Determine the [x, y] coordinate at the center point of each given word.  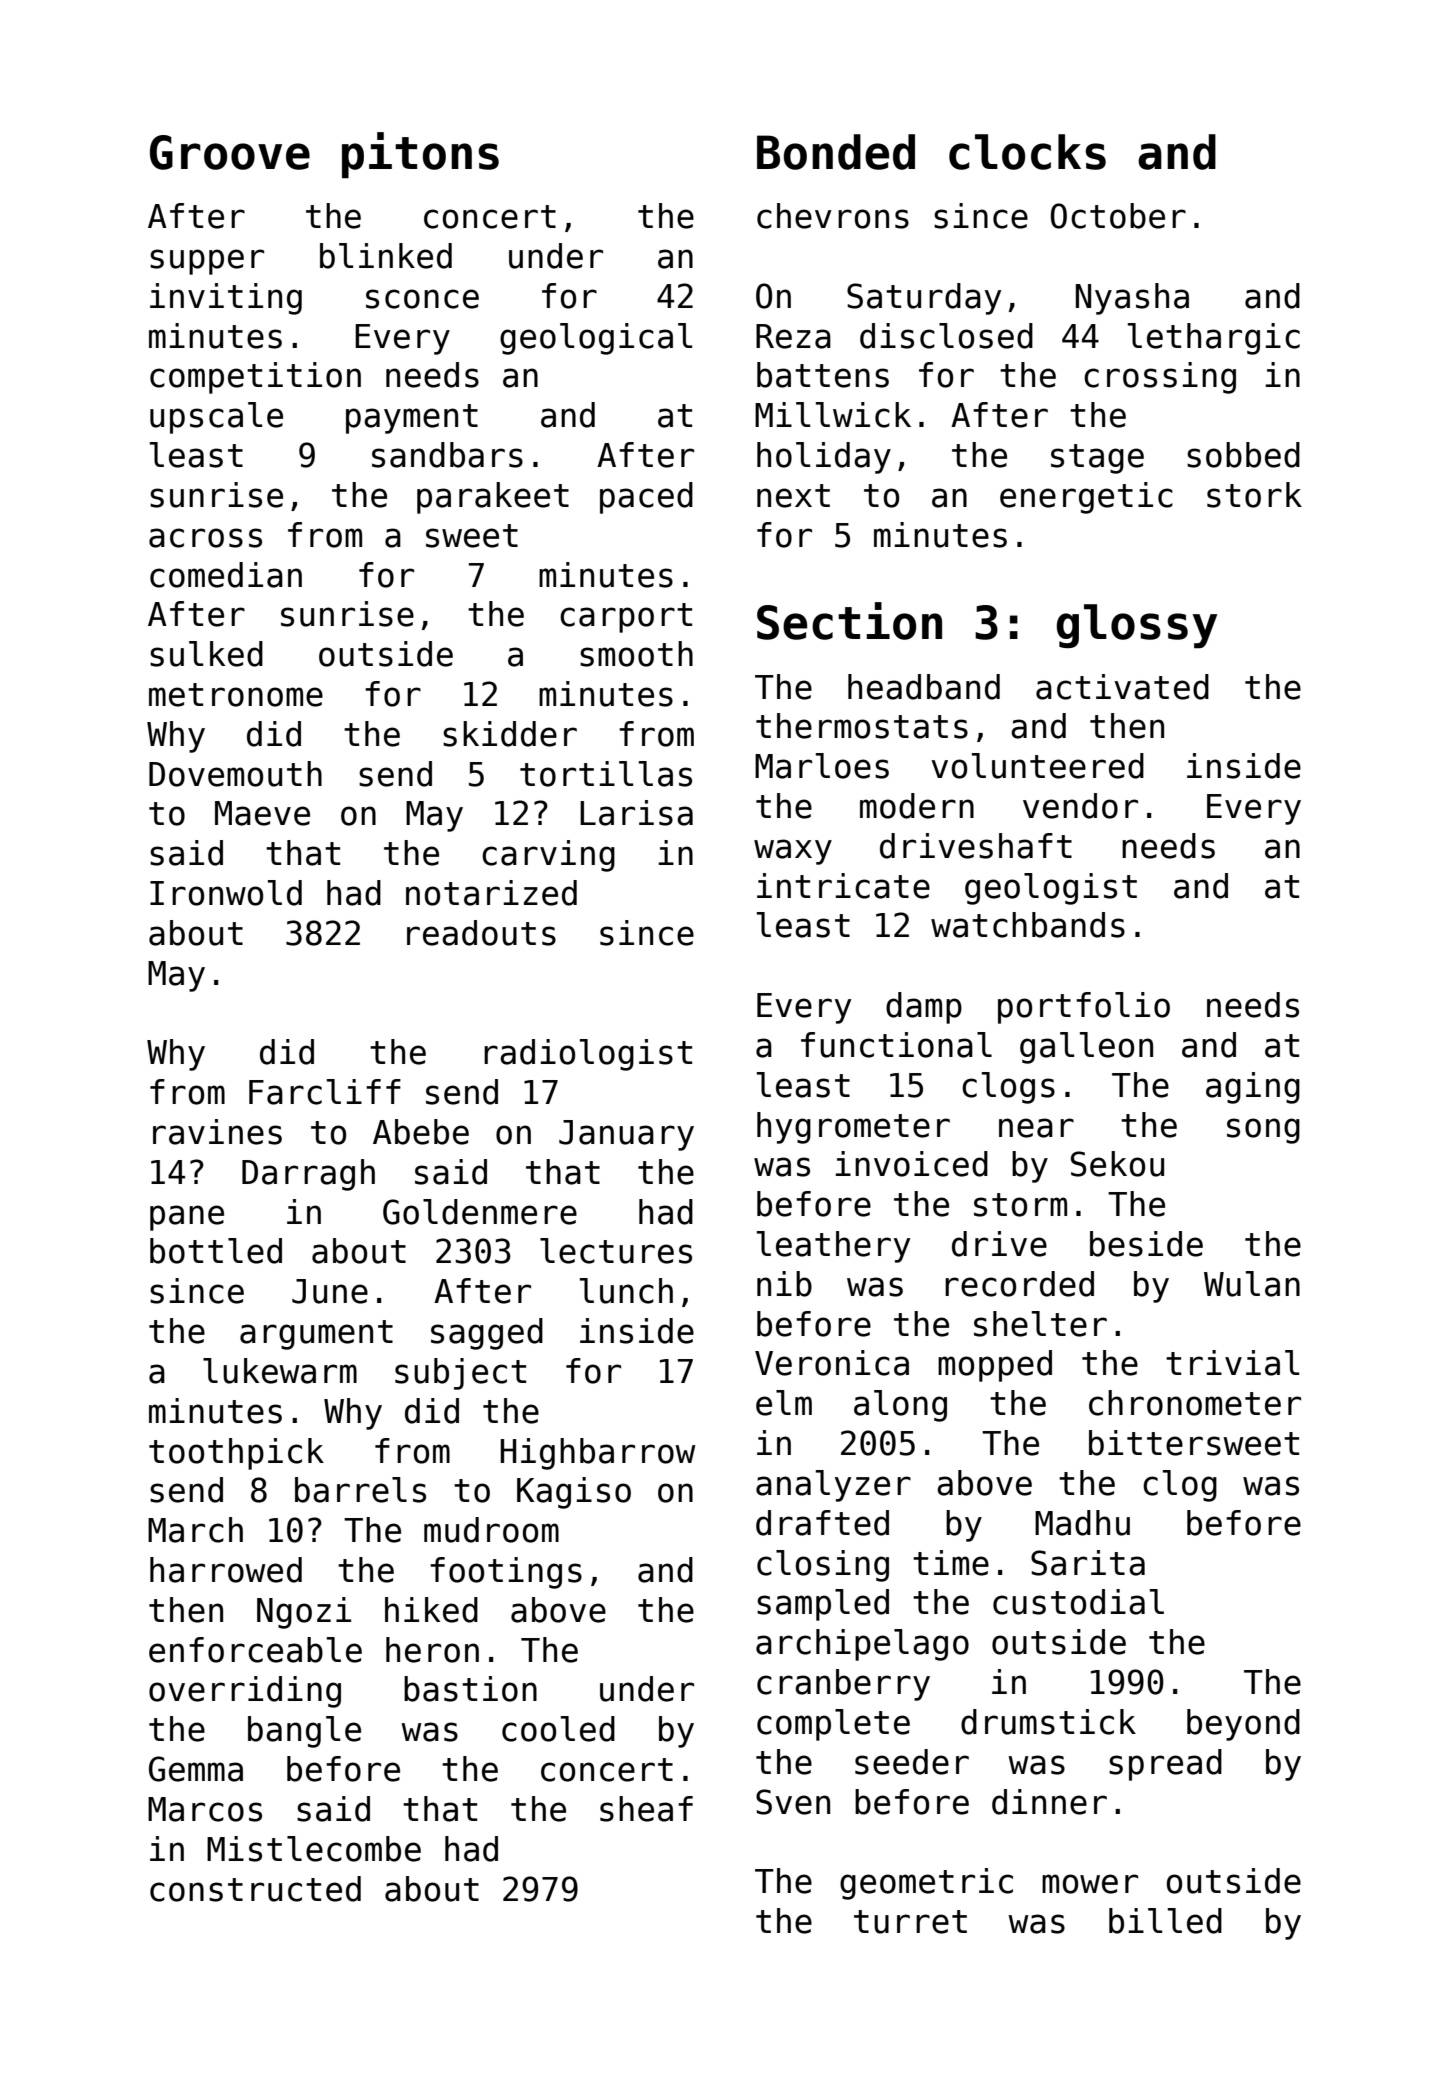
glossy [1137, 626]
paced [646, 498]
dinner [1049, 1802]
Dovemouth [235, 774]
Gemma [196, 1769]
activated [1122, 687]
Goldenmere [480, 1212]
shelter [1040, 1324]
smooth [636, 654]
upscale [216, 418]
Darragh [308, 1175]
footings [506, 1573]
